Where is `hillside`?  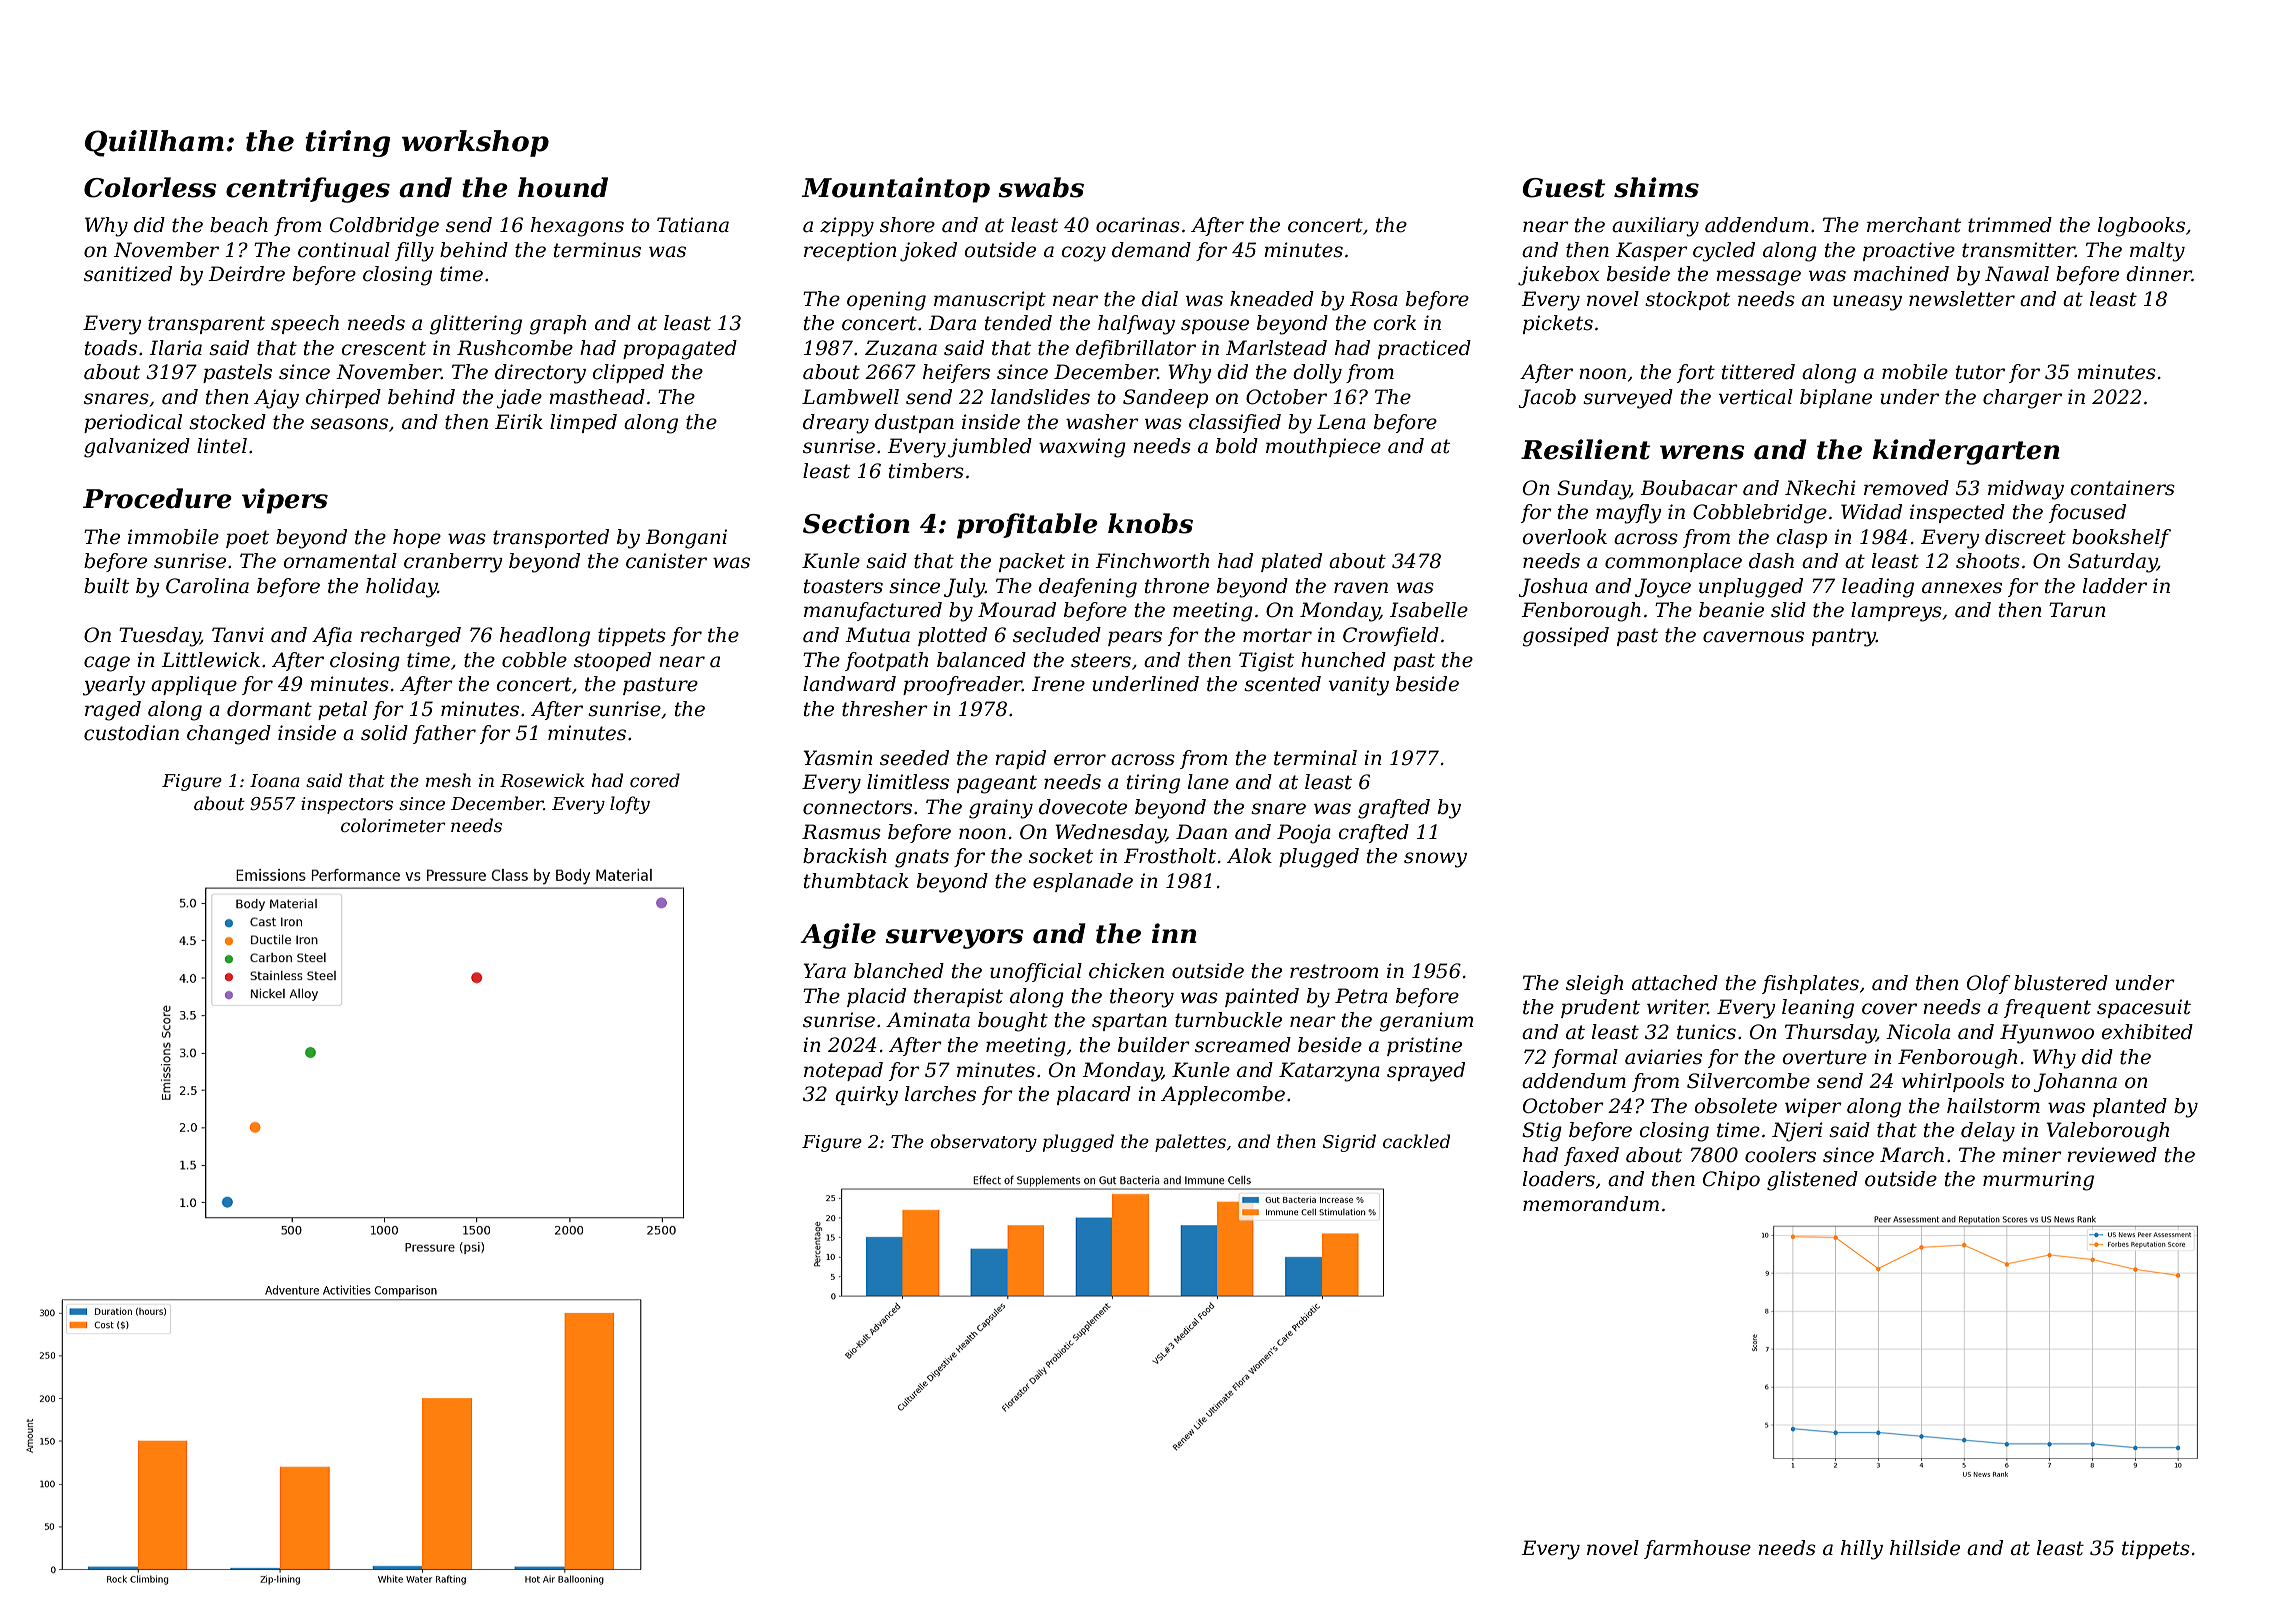 hillside is located at coordinates (1925, 1548).
